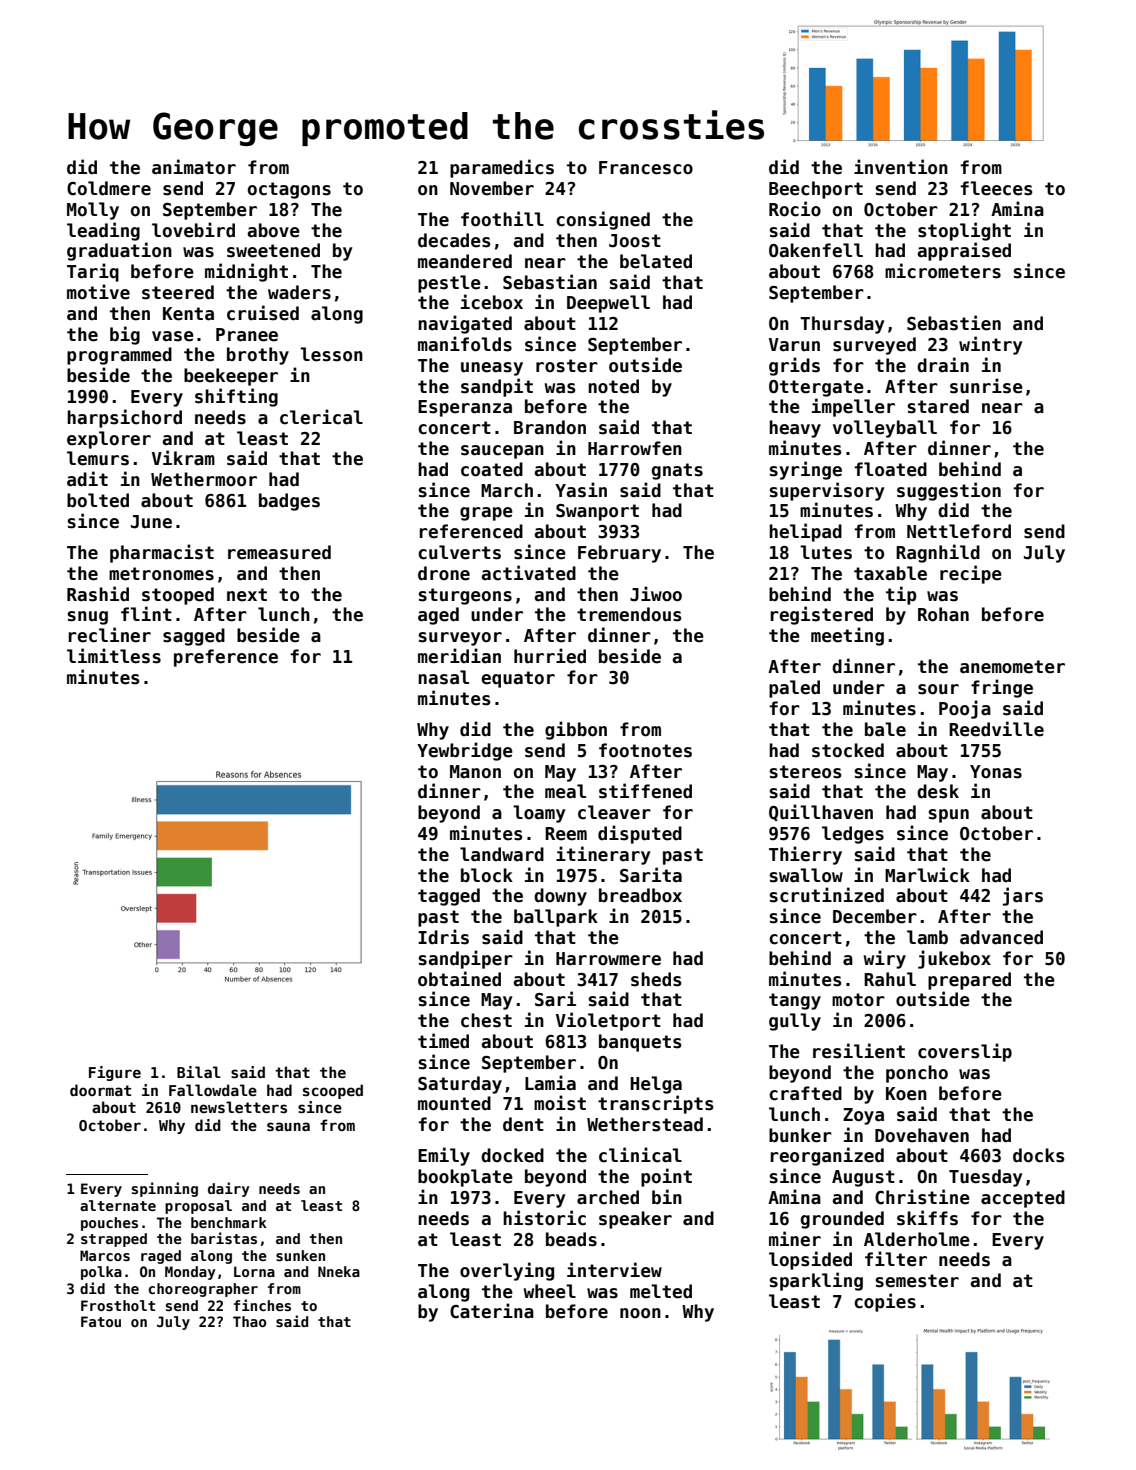 The image size is (1136, 1470). Describe the element at coordinates (550, 427) in the screenshot. I see `Brandon` at that location.
